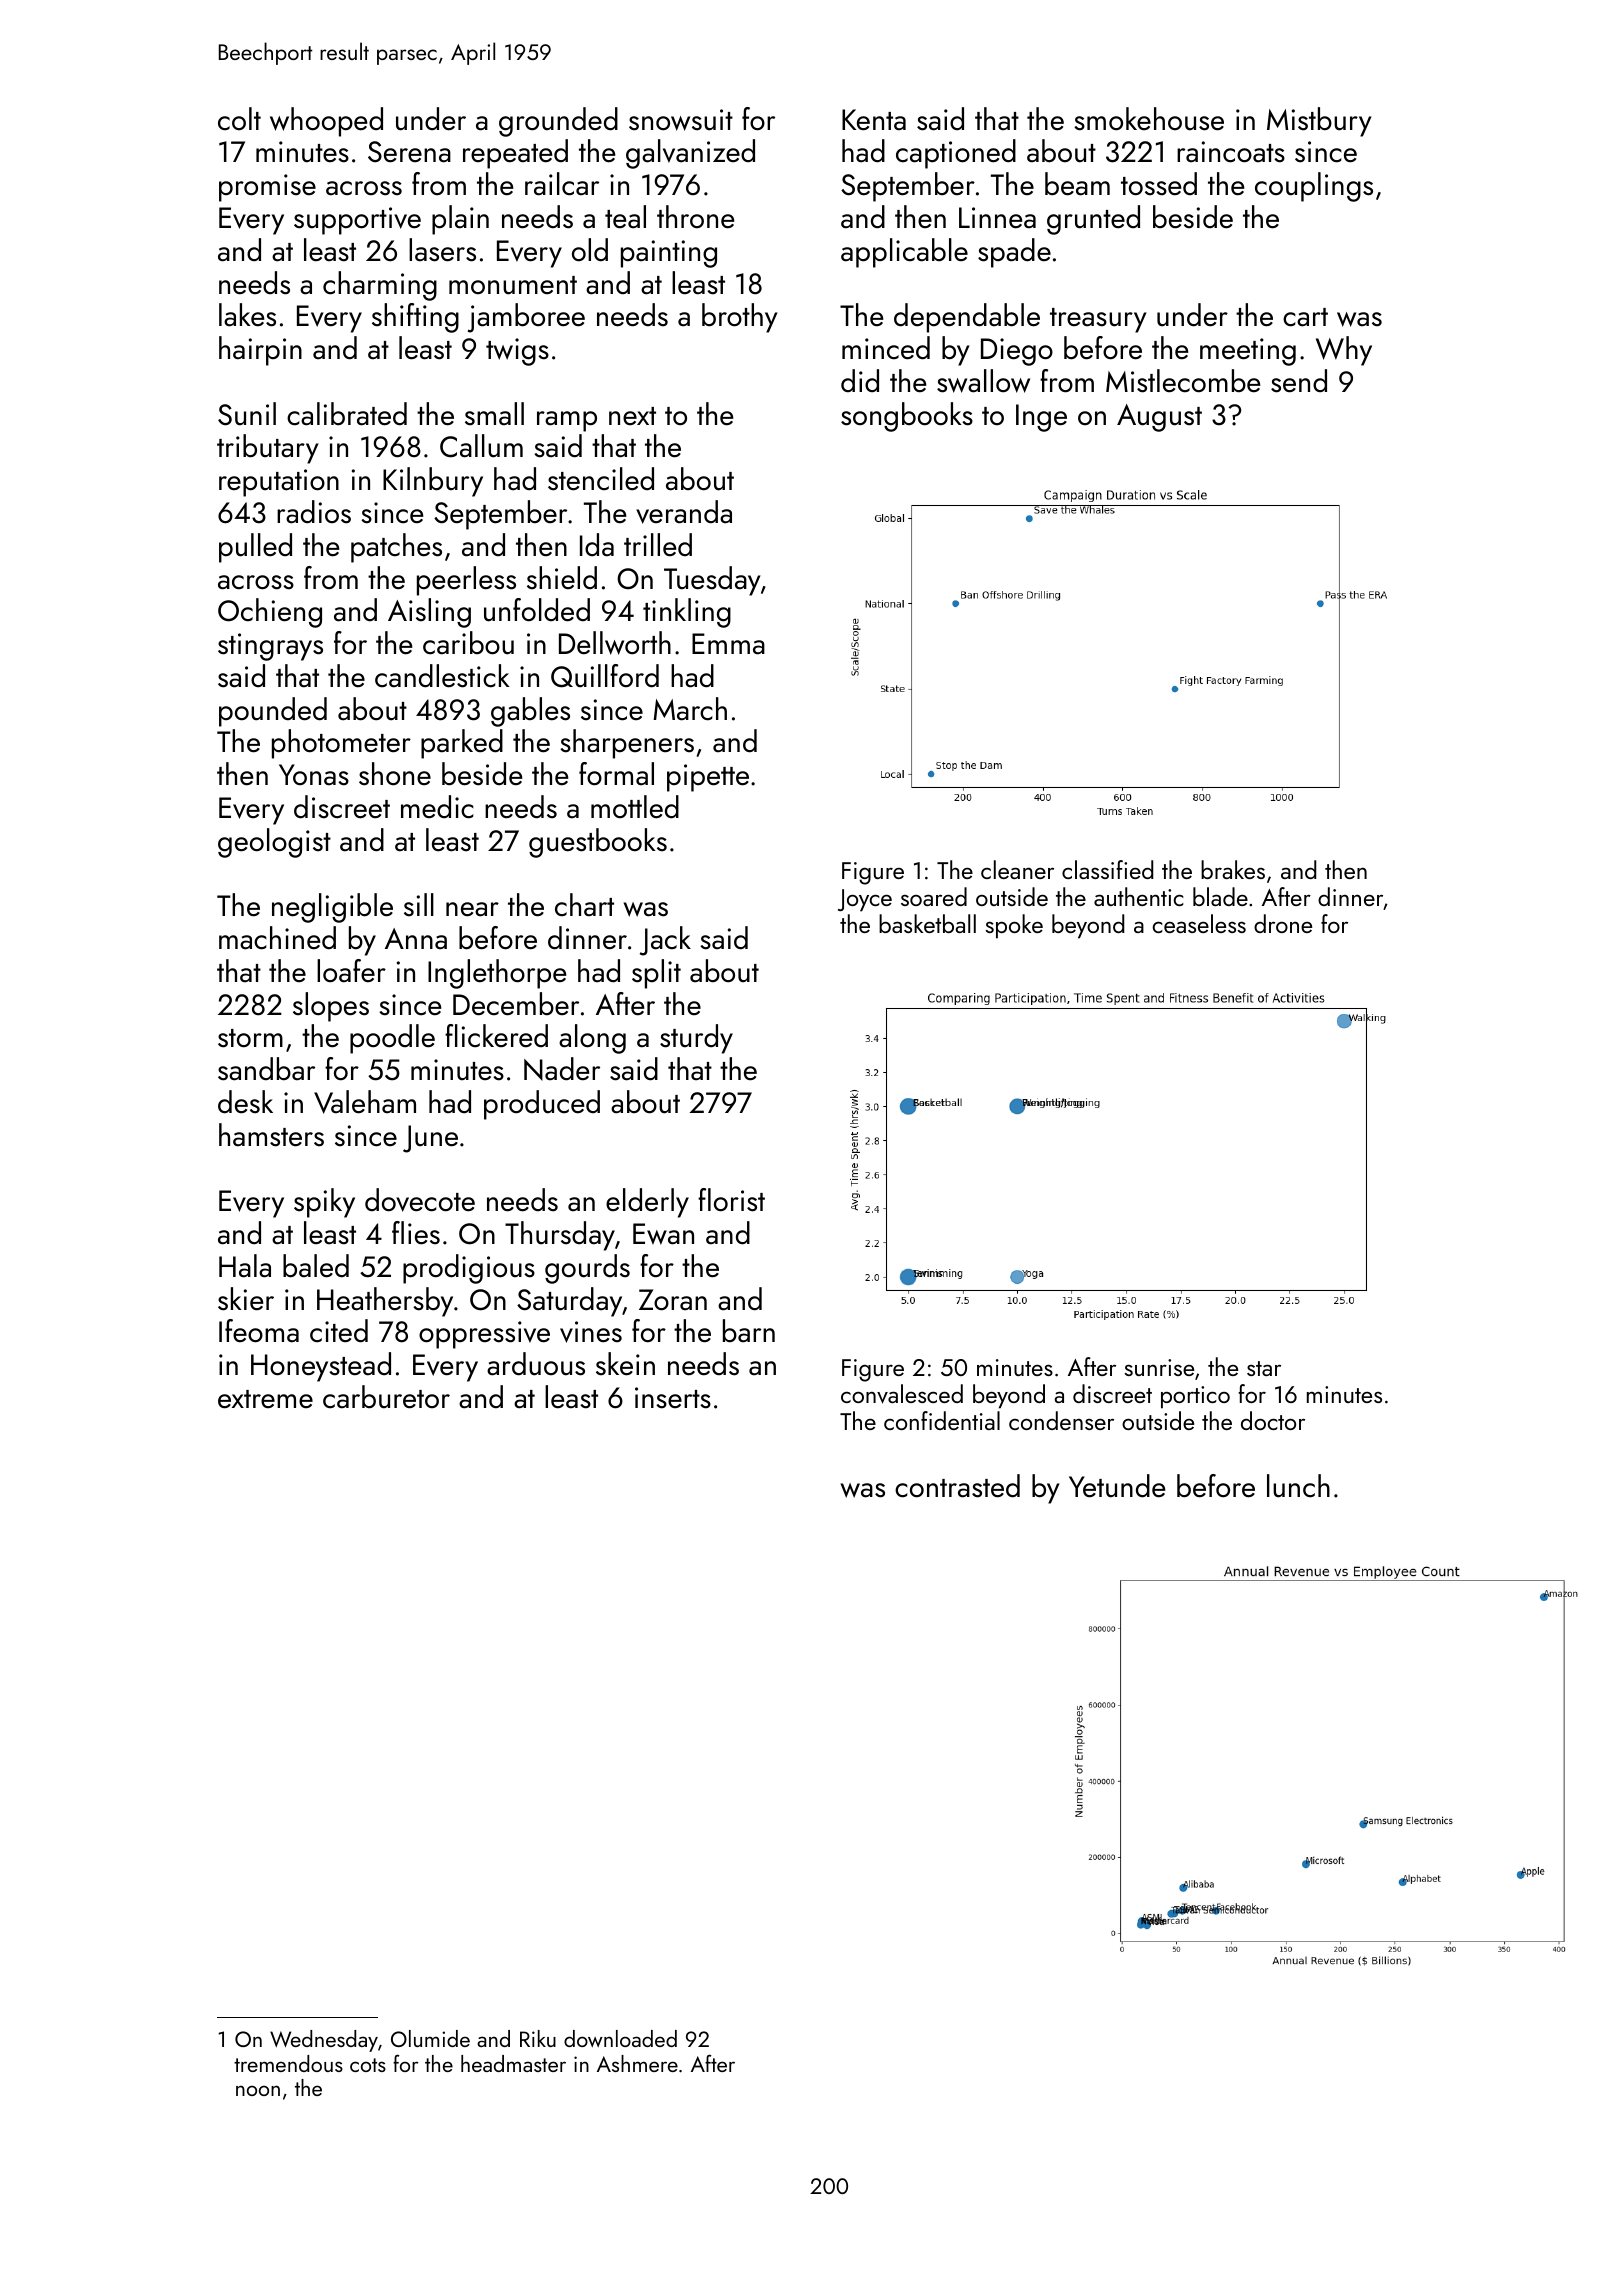  I want to click on Hala, so click(245, 1266).
